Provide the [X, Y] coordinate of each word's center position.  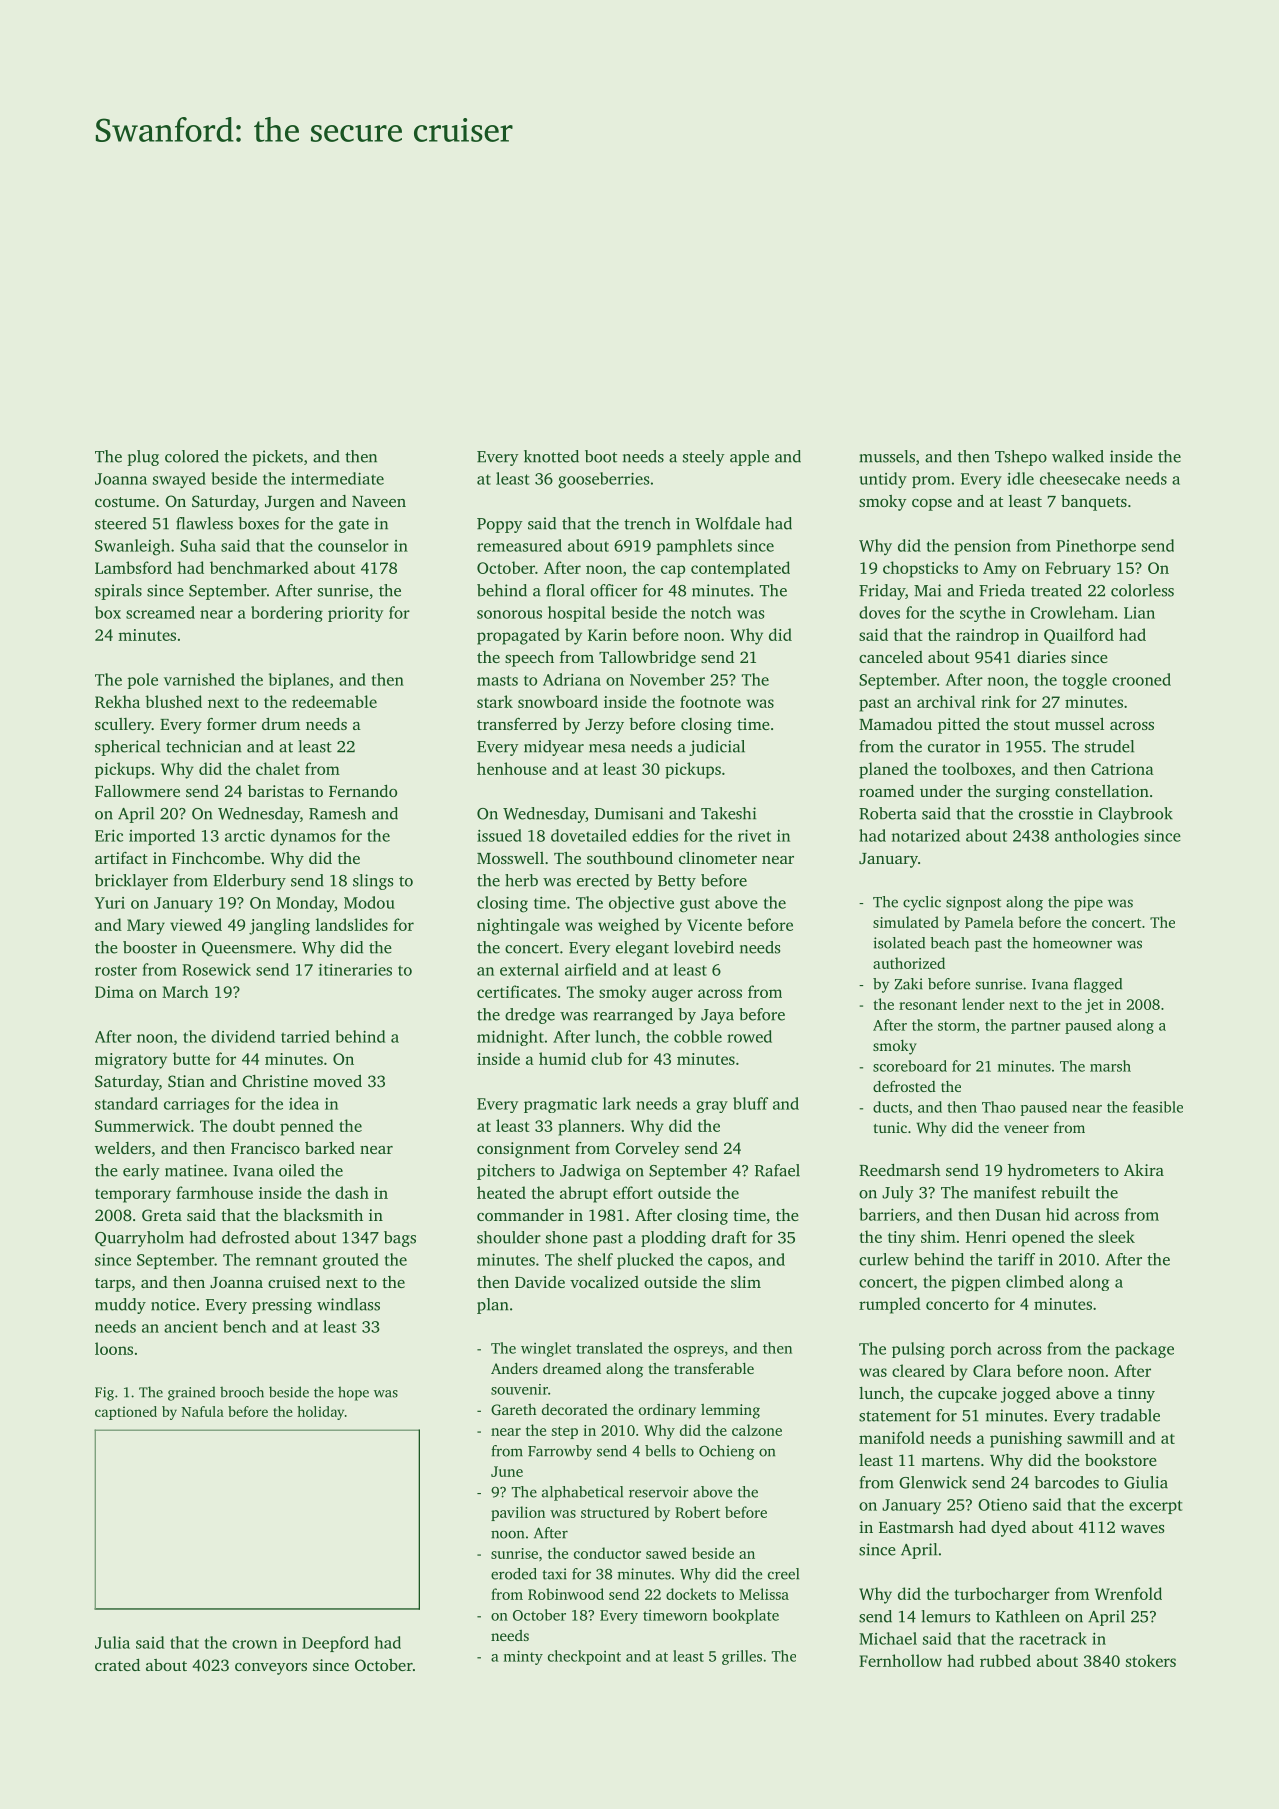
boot [601, 456]
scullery [123, 726]
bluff [750, 1103]
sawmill [1095, 1437]
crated [117, 1665]
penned [307, 1127]
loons [114, 1348]
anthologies [1097, 837]
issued [499, 835]
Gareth [514, 1409]
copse [932, 505]
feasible [1158, 1107]
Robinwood [566, 1594]
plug [143, 458]
